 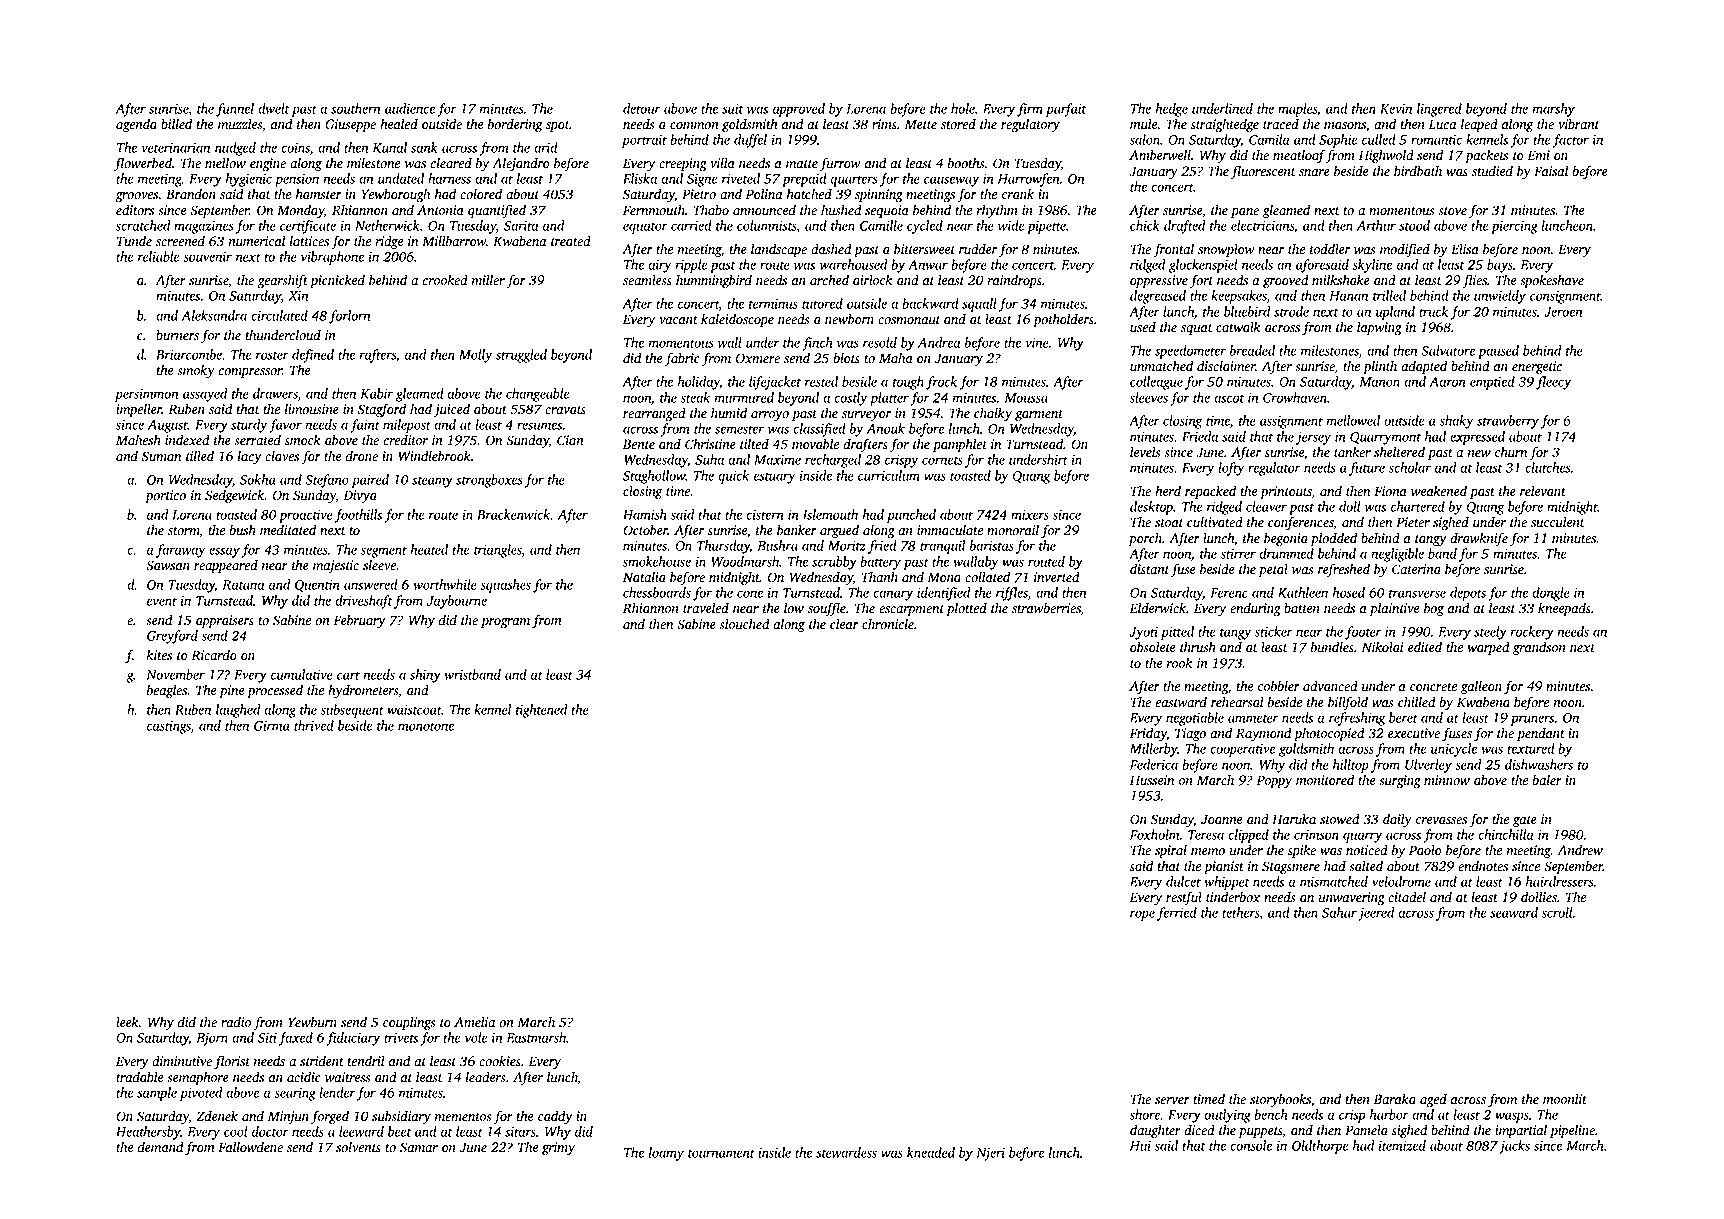 I want to click on energetic, so click(x=1537, y=367).
